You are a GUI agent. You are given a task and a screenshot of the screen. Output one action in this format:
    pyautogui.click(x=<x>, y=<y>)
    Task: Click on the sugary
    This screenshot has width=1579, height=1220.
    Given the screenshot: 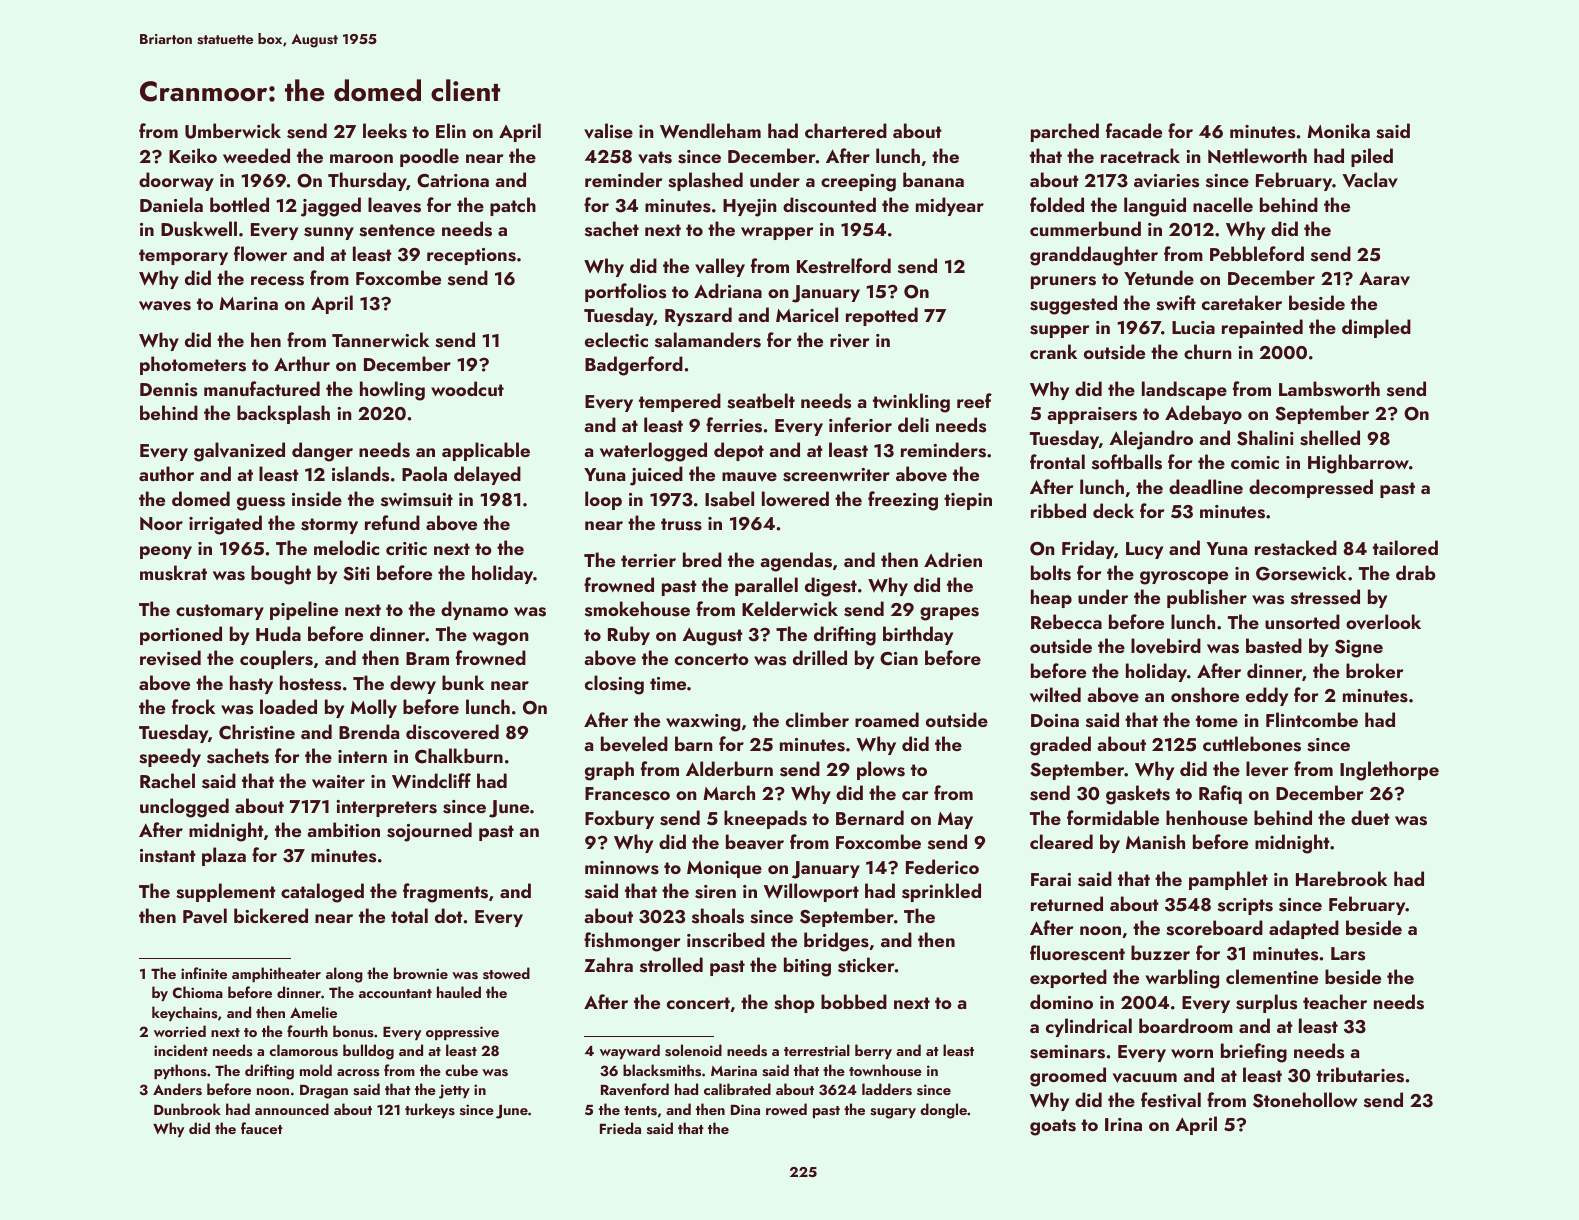 What is the action you would take?
    pyautogui.click(x=893, y=1113)
